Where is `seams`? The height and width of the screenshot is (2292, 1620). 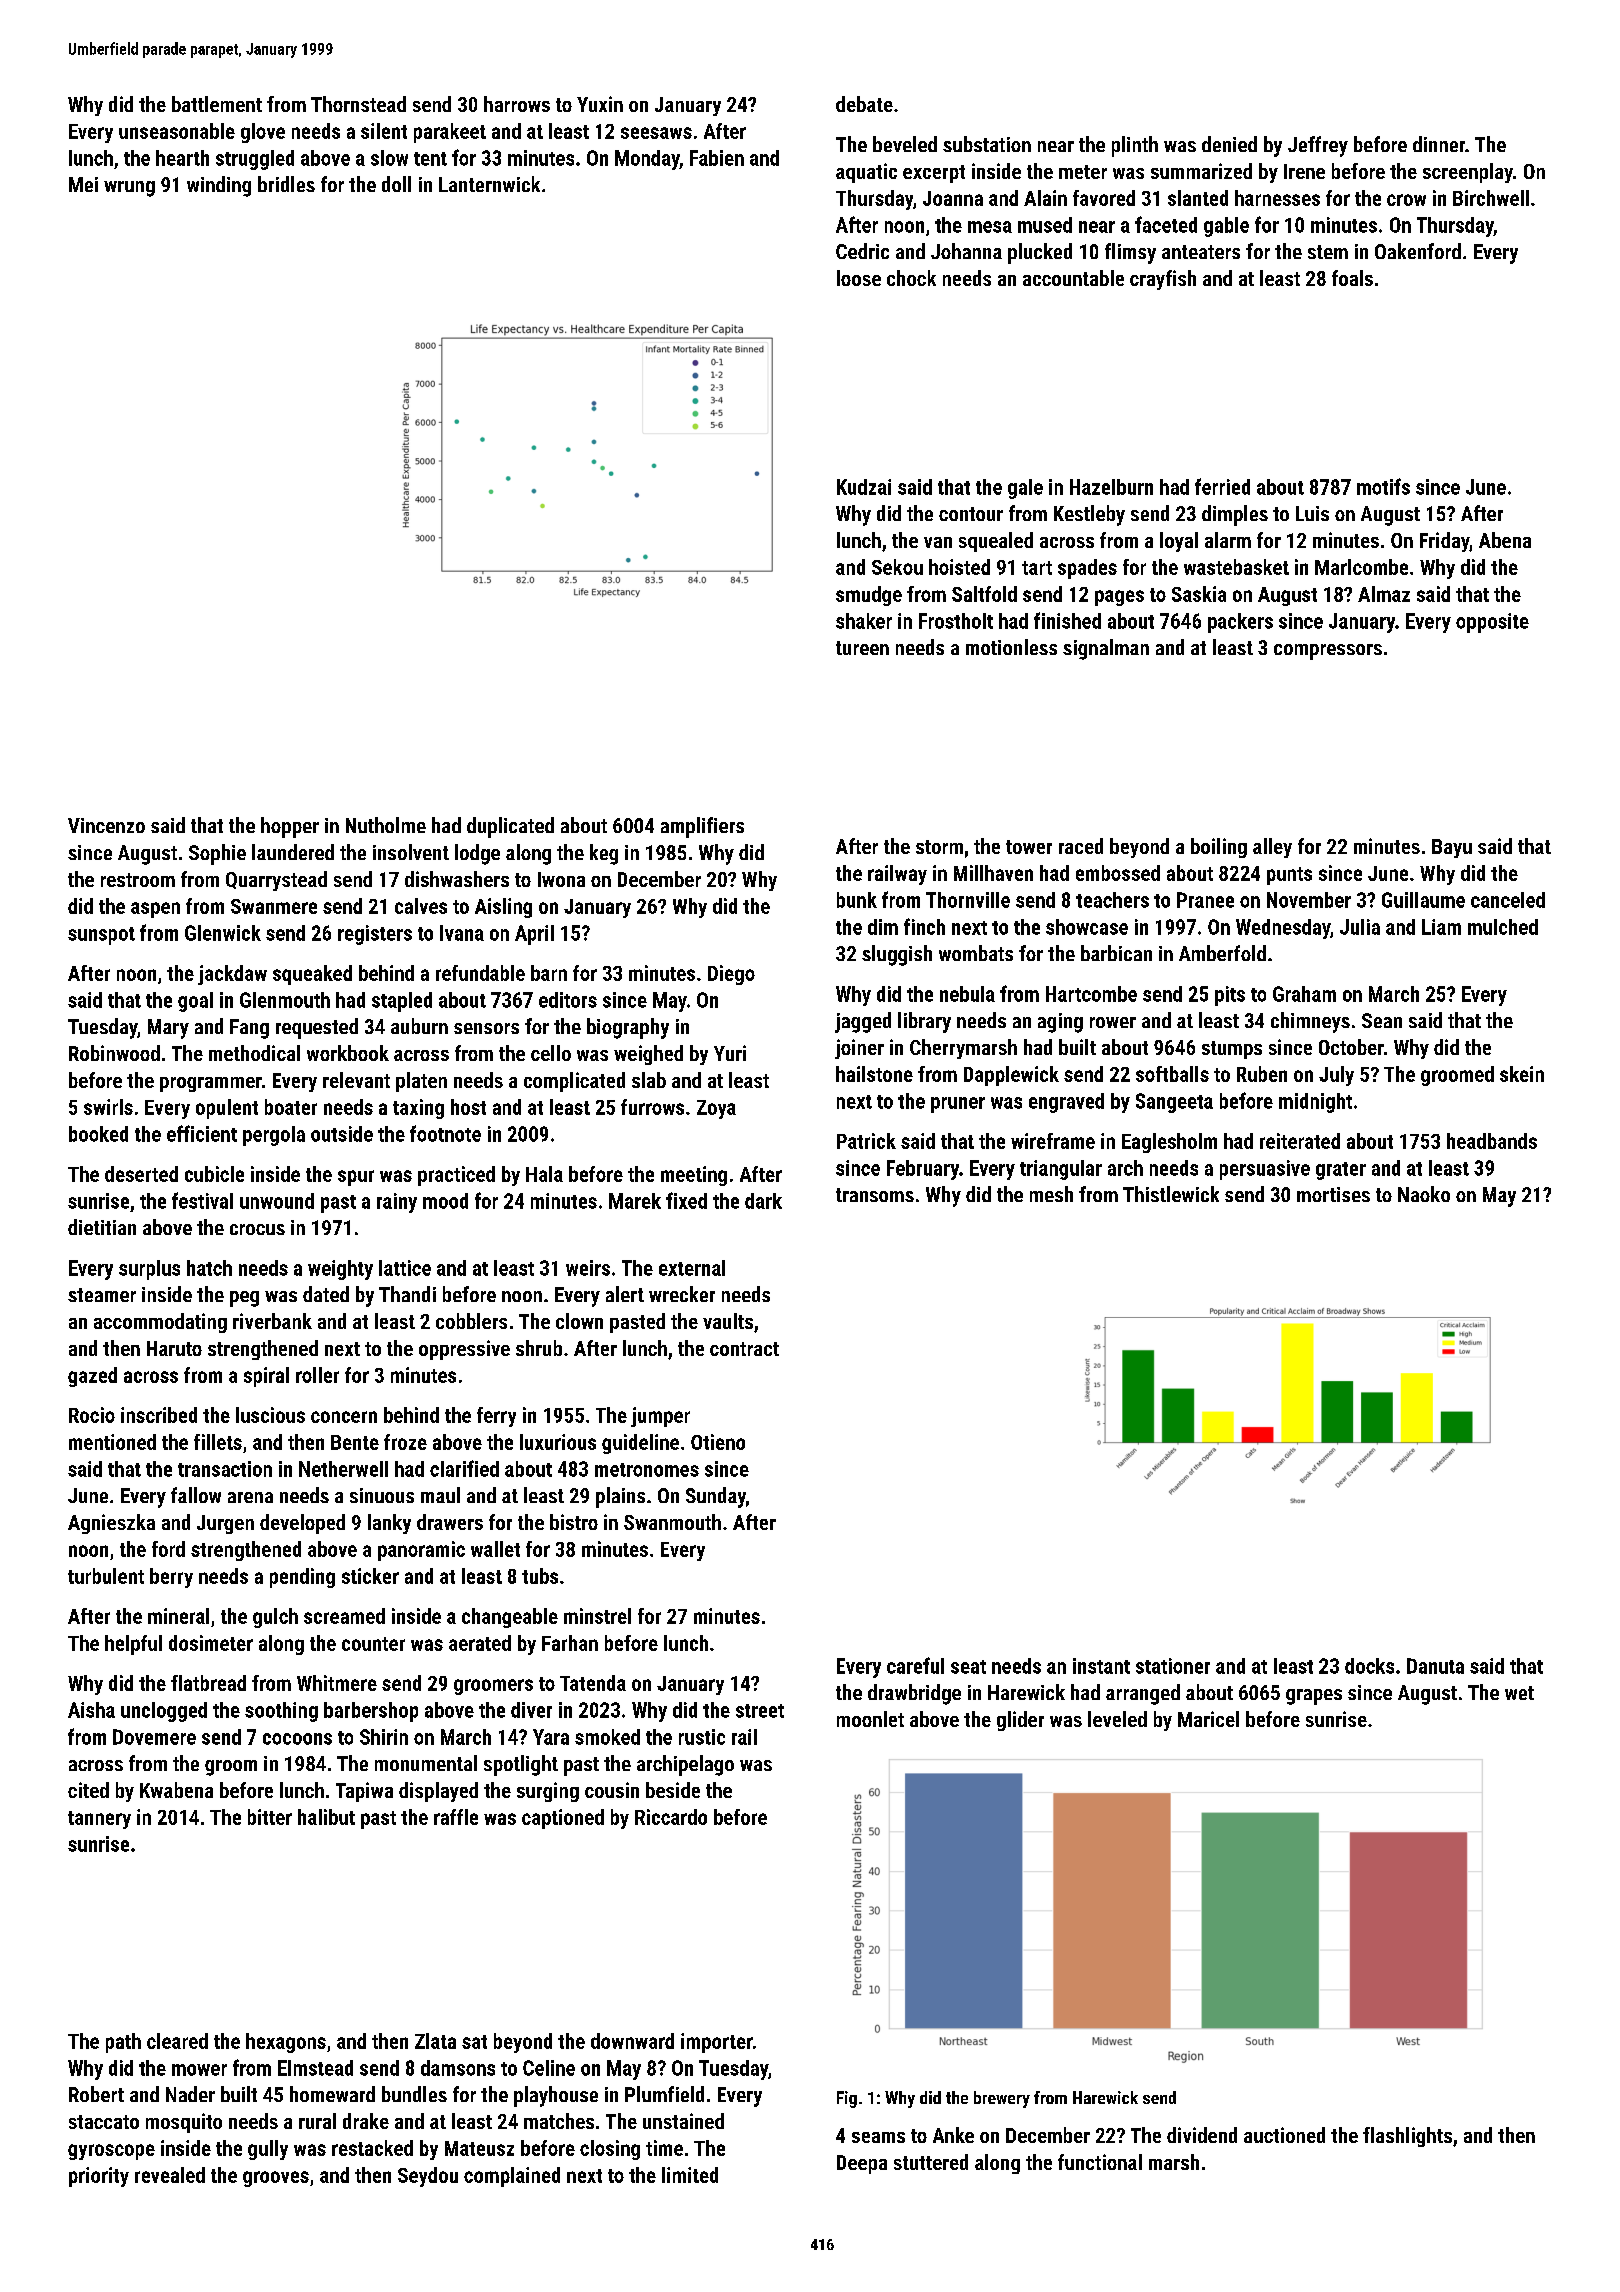
seams is located at coordinates (878, 2137).
